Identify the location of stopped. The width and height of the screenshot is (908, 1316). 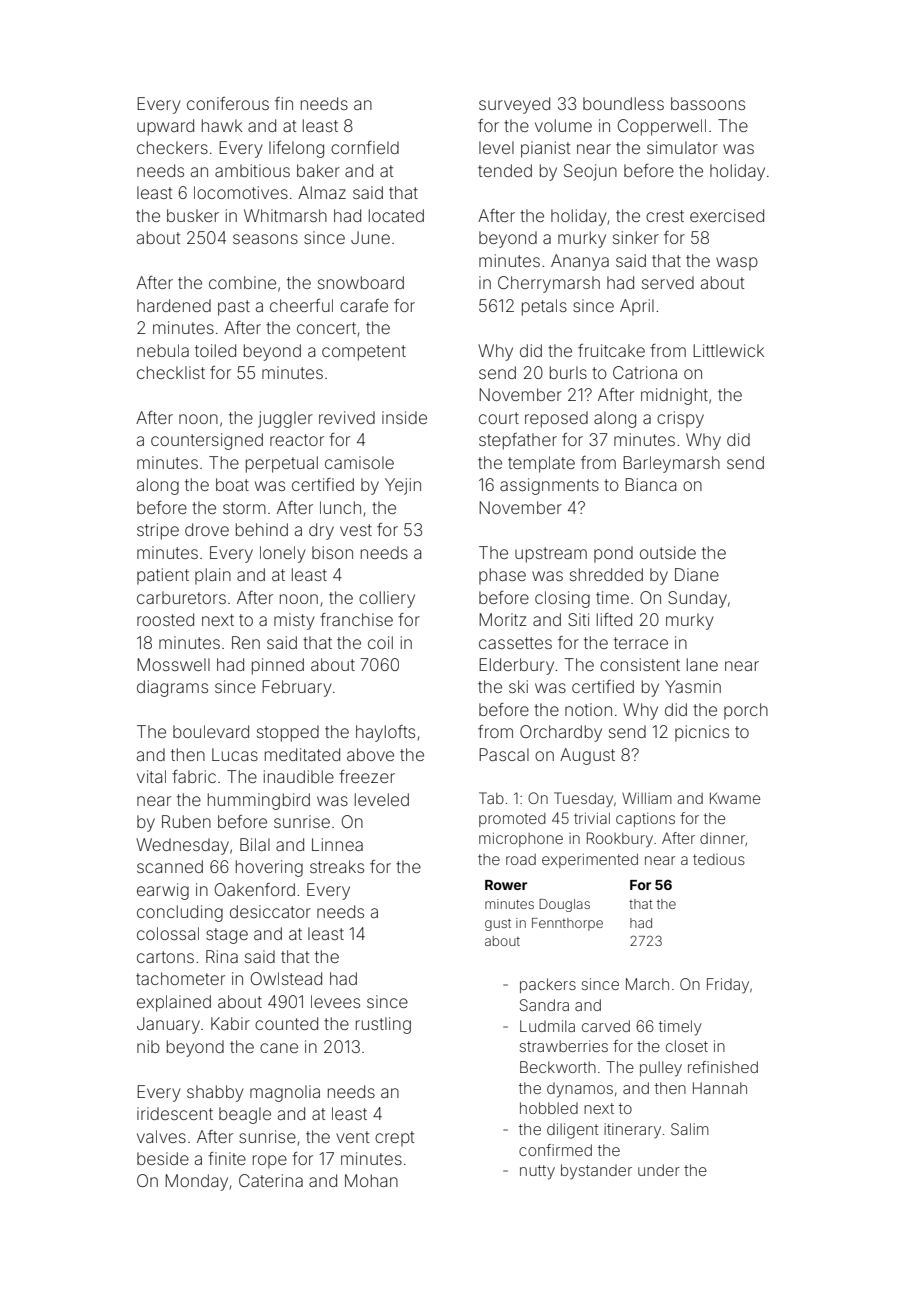
(288, 733).
